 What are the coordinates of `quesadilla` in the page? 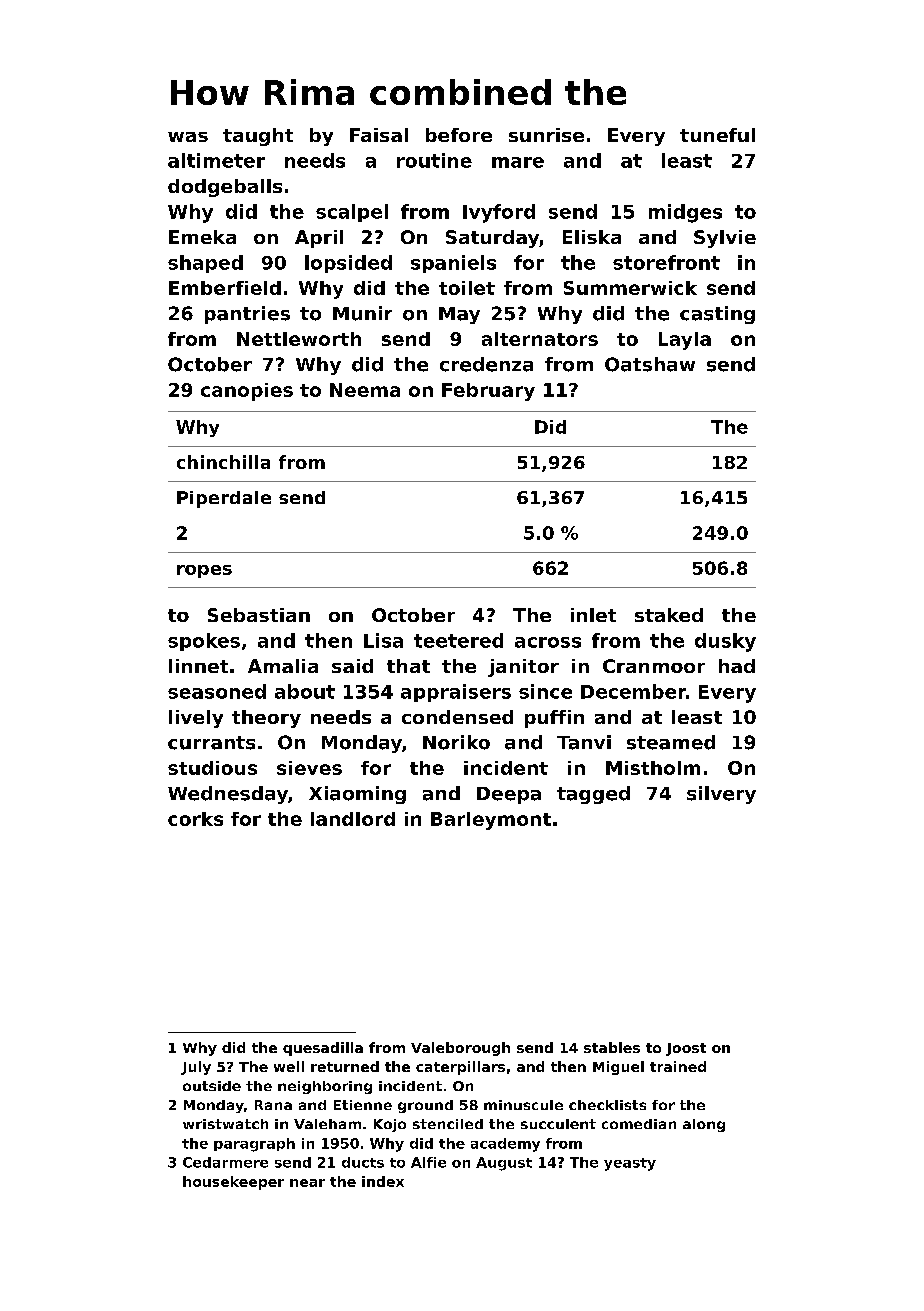 It's located at (323, 1049).
